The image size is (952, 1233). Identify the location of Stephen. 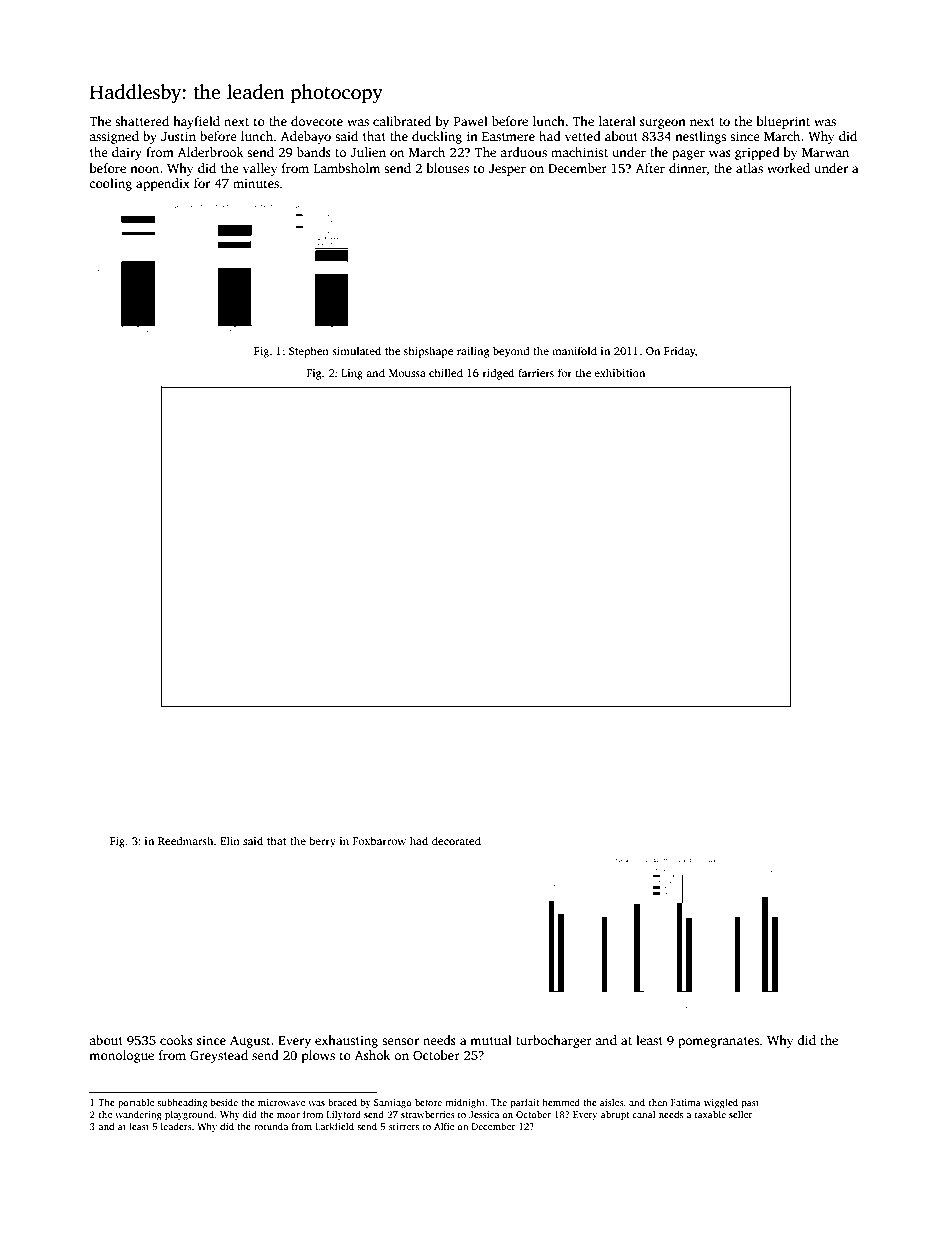
(309, 352).
